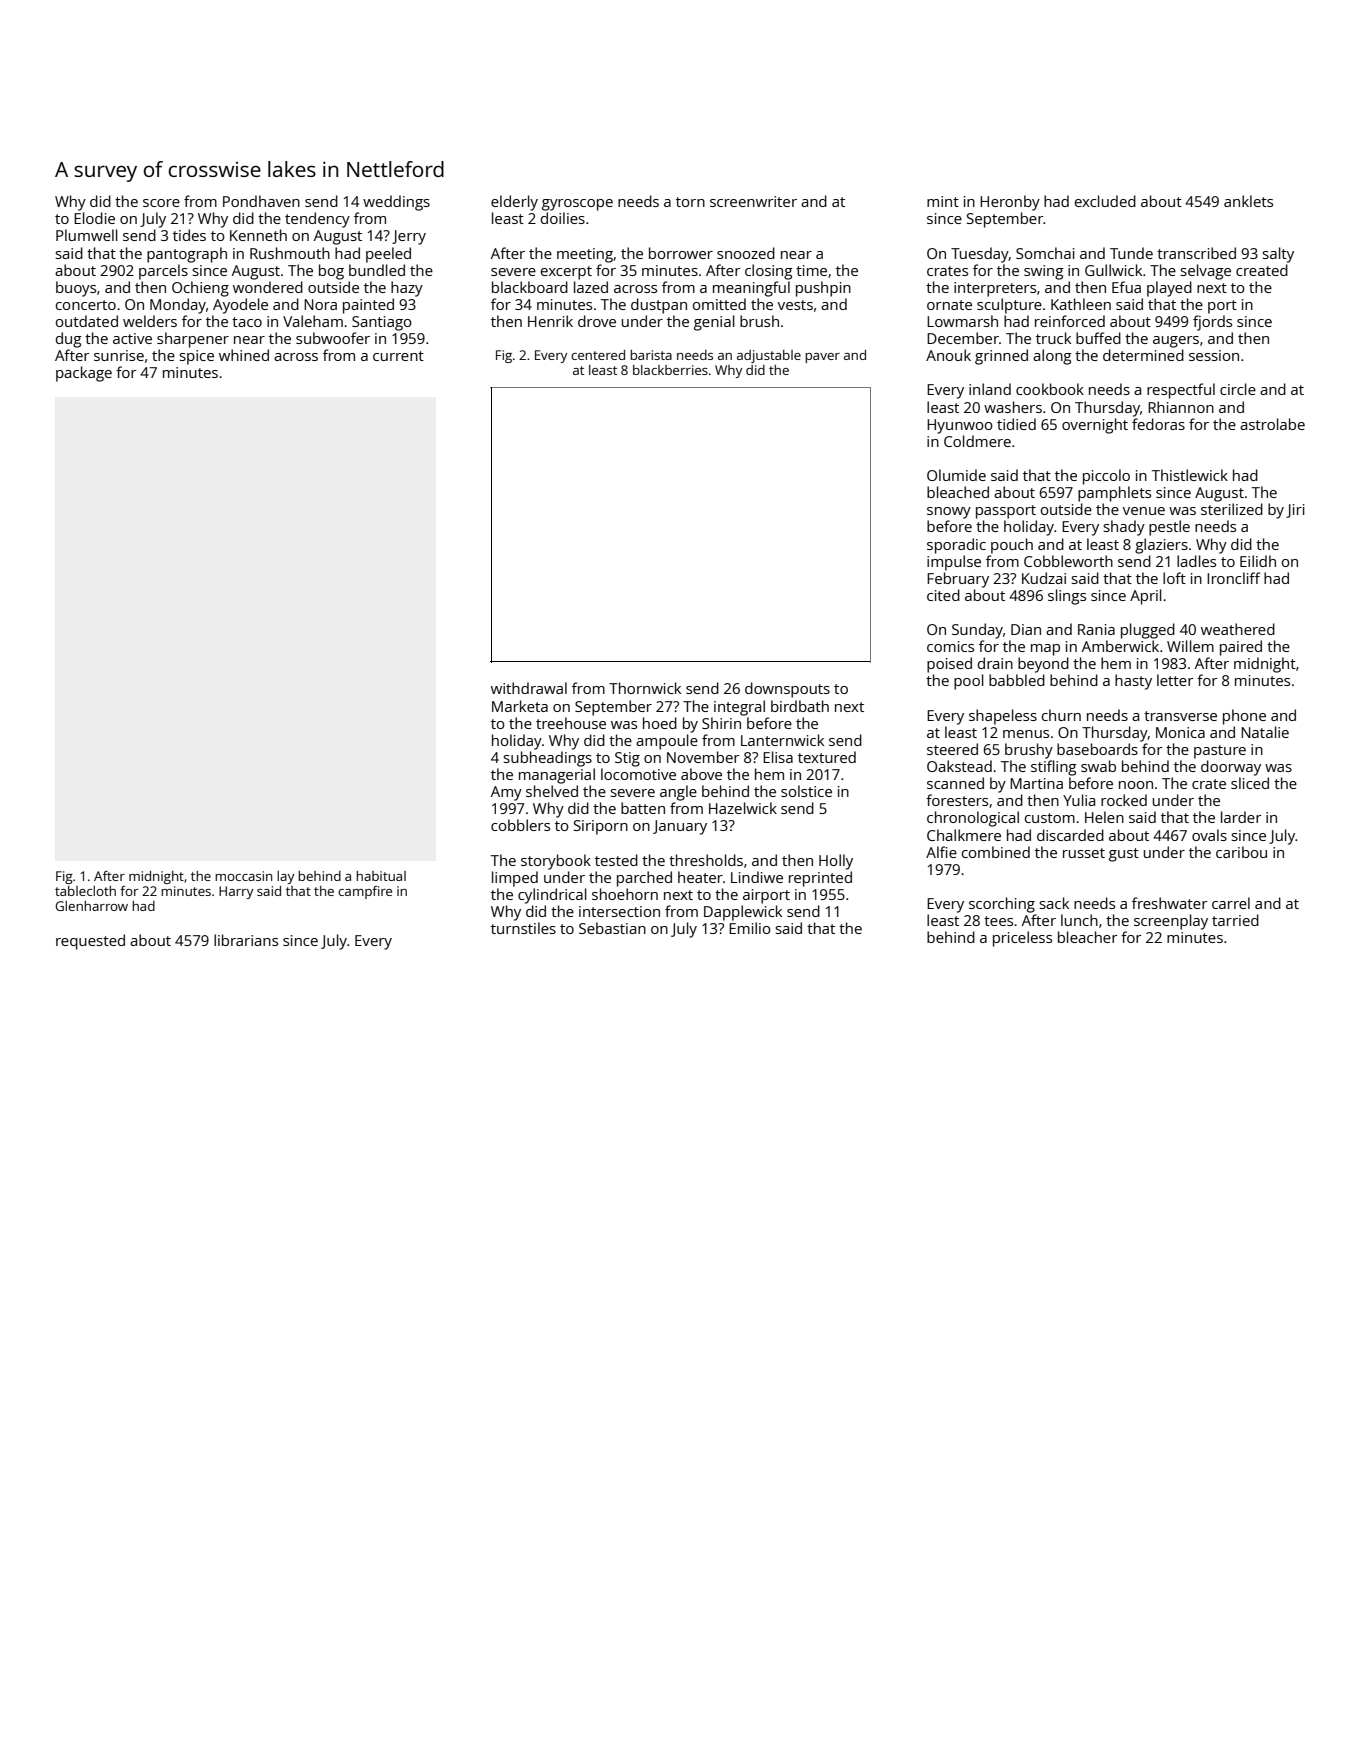 The height and width of the screenshot is (1762, 1362). What do you see at coordinates (787, 690) in the screenshot?
I see `downspouts` at bounding box center [787, 690].
